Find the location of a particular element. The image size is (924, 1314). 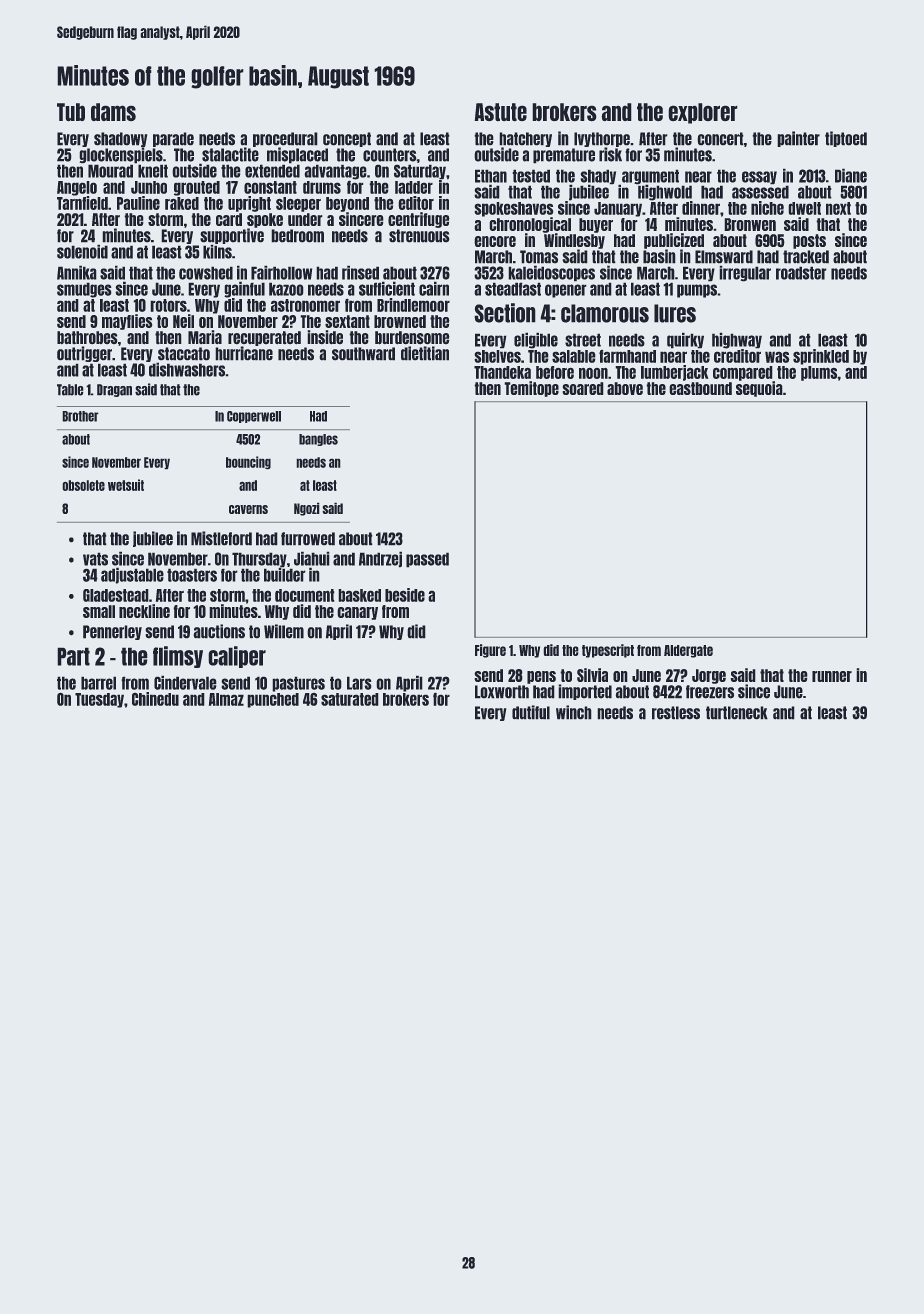

assessed is located at coordinates (760, 192).
